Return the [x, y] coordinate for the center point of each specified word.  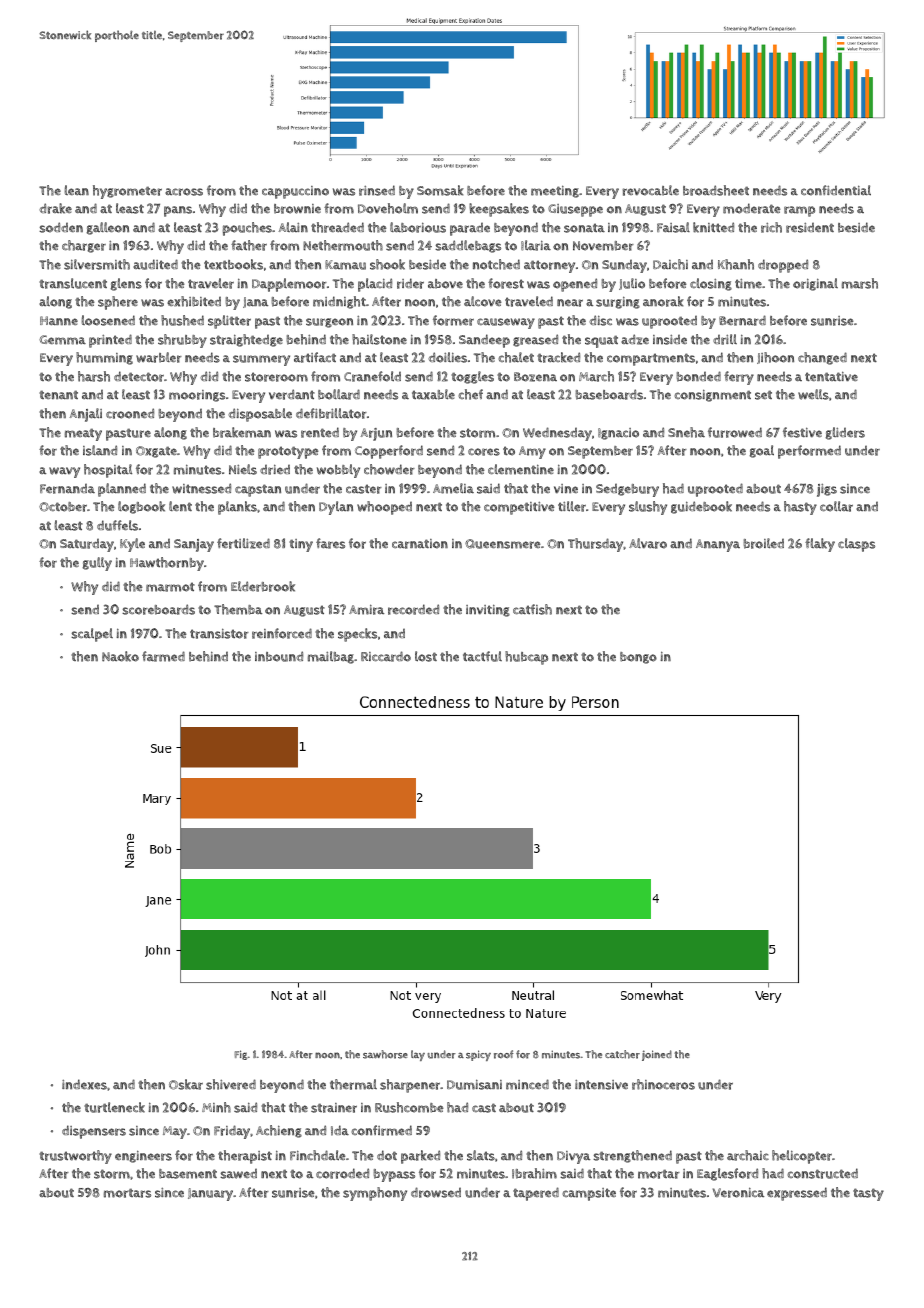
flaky [820, 545]
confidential [836, 190]
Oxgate [156, 452]
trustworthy [75, 1157]
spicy [478, 1055]
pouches [247, 229]
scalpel [92, 635]
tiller [572, 506]
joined [657, 1055]
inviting [488, 611]
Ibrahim [534, 1173]
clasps [856, 545]
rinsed [377, 190]
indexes [84, 1084]
